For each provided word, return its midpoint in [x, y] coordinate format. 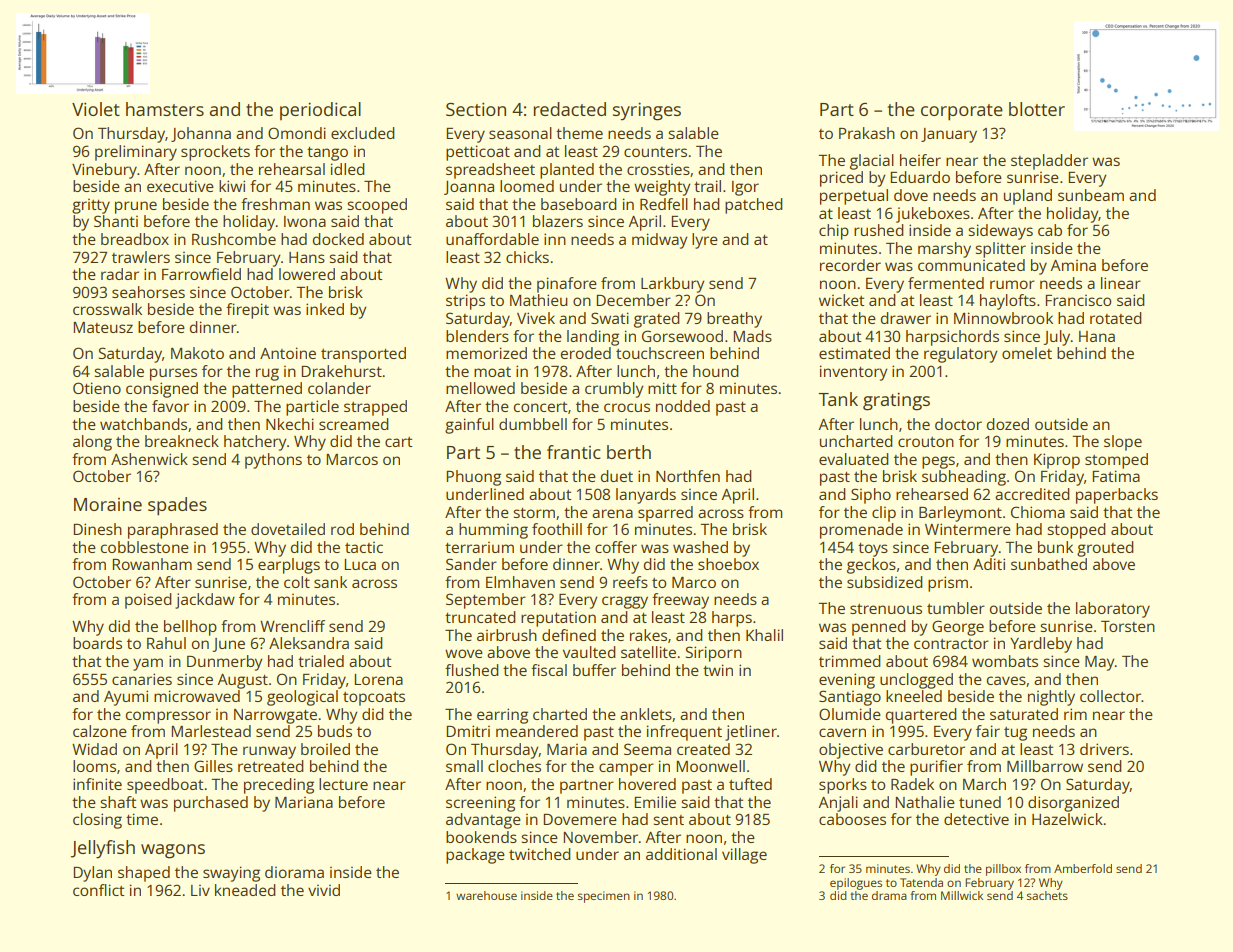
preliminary [136, 153]
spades [177, 506]
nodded [683, 406]
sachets [1047, 895]
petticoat [478, 153]
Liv [200, 890]
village [744, 856]
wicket [841, 300]
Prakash [867, 133]
